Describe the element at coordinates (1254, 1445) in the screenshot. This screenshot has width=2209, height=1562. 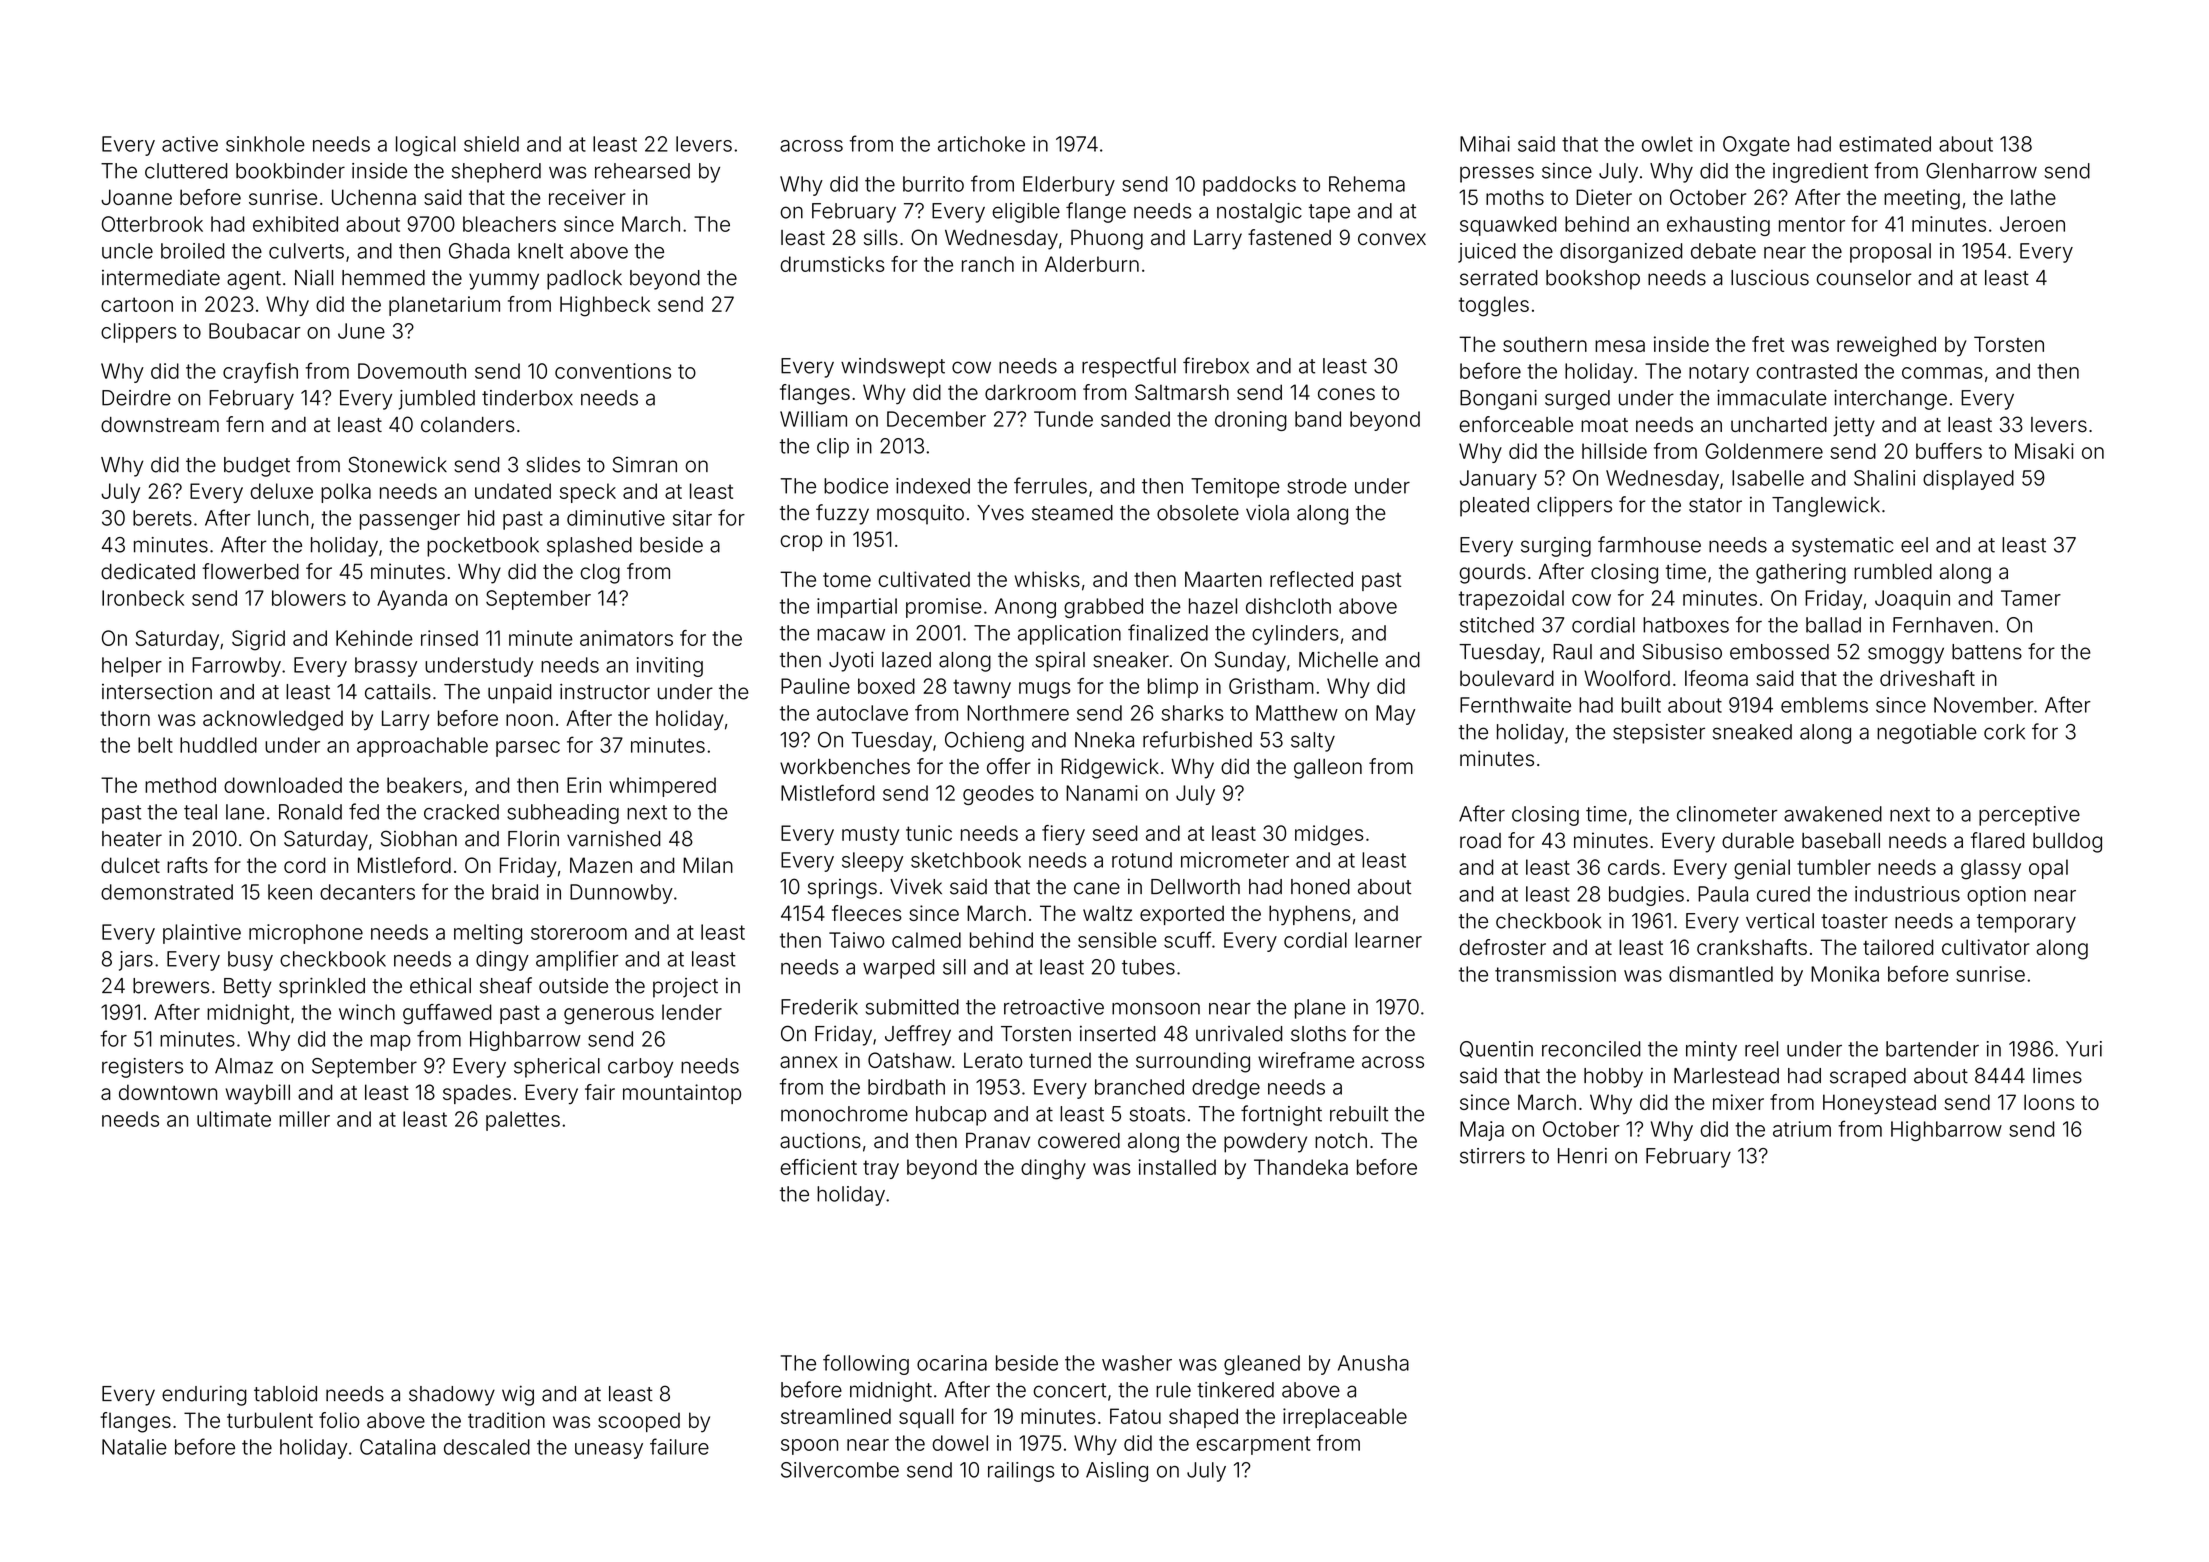
I see `escarpment` at that location.
